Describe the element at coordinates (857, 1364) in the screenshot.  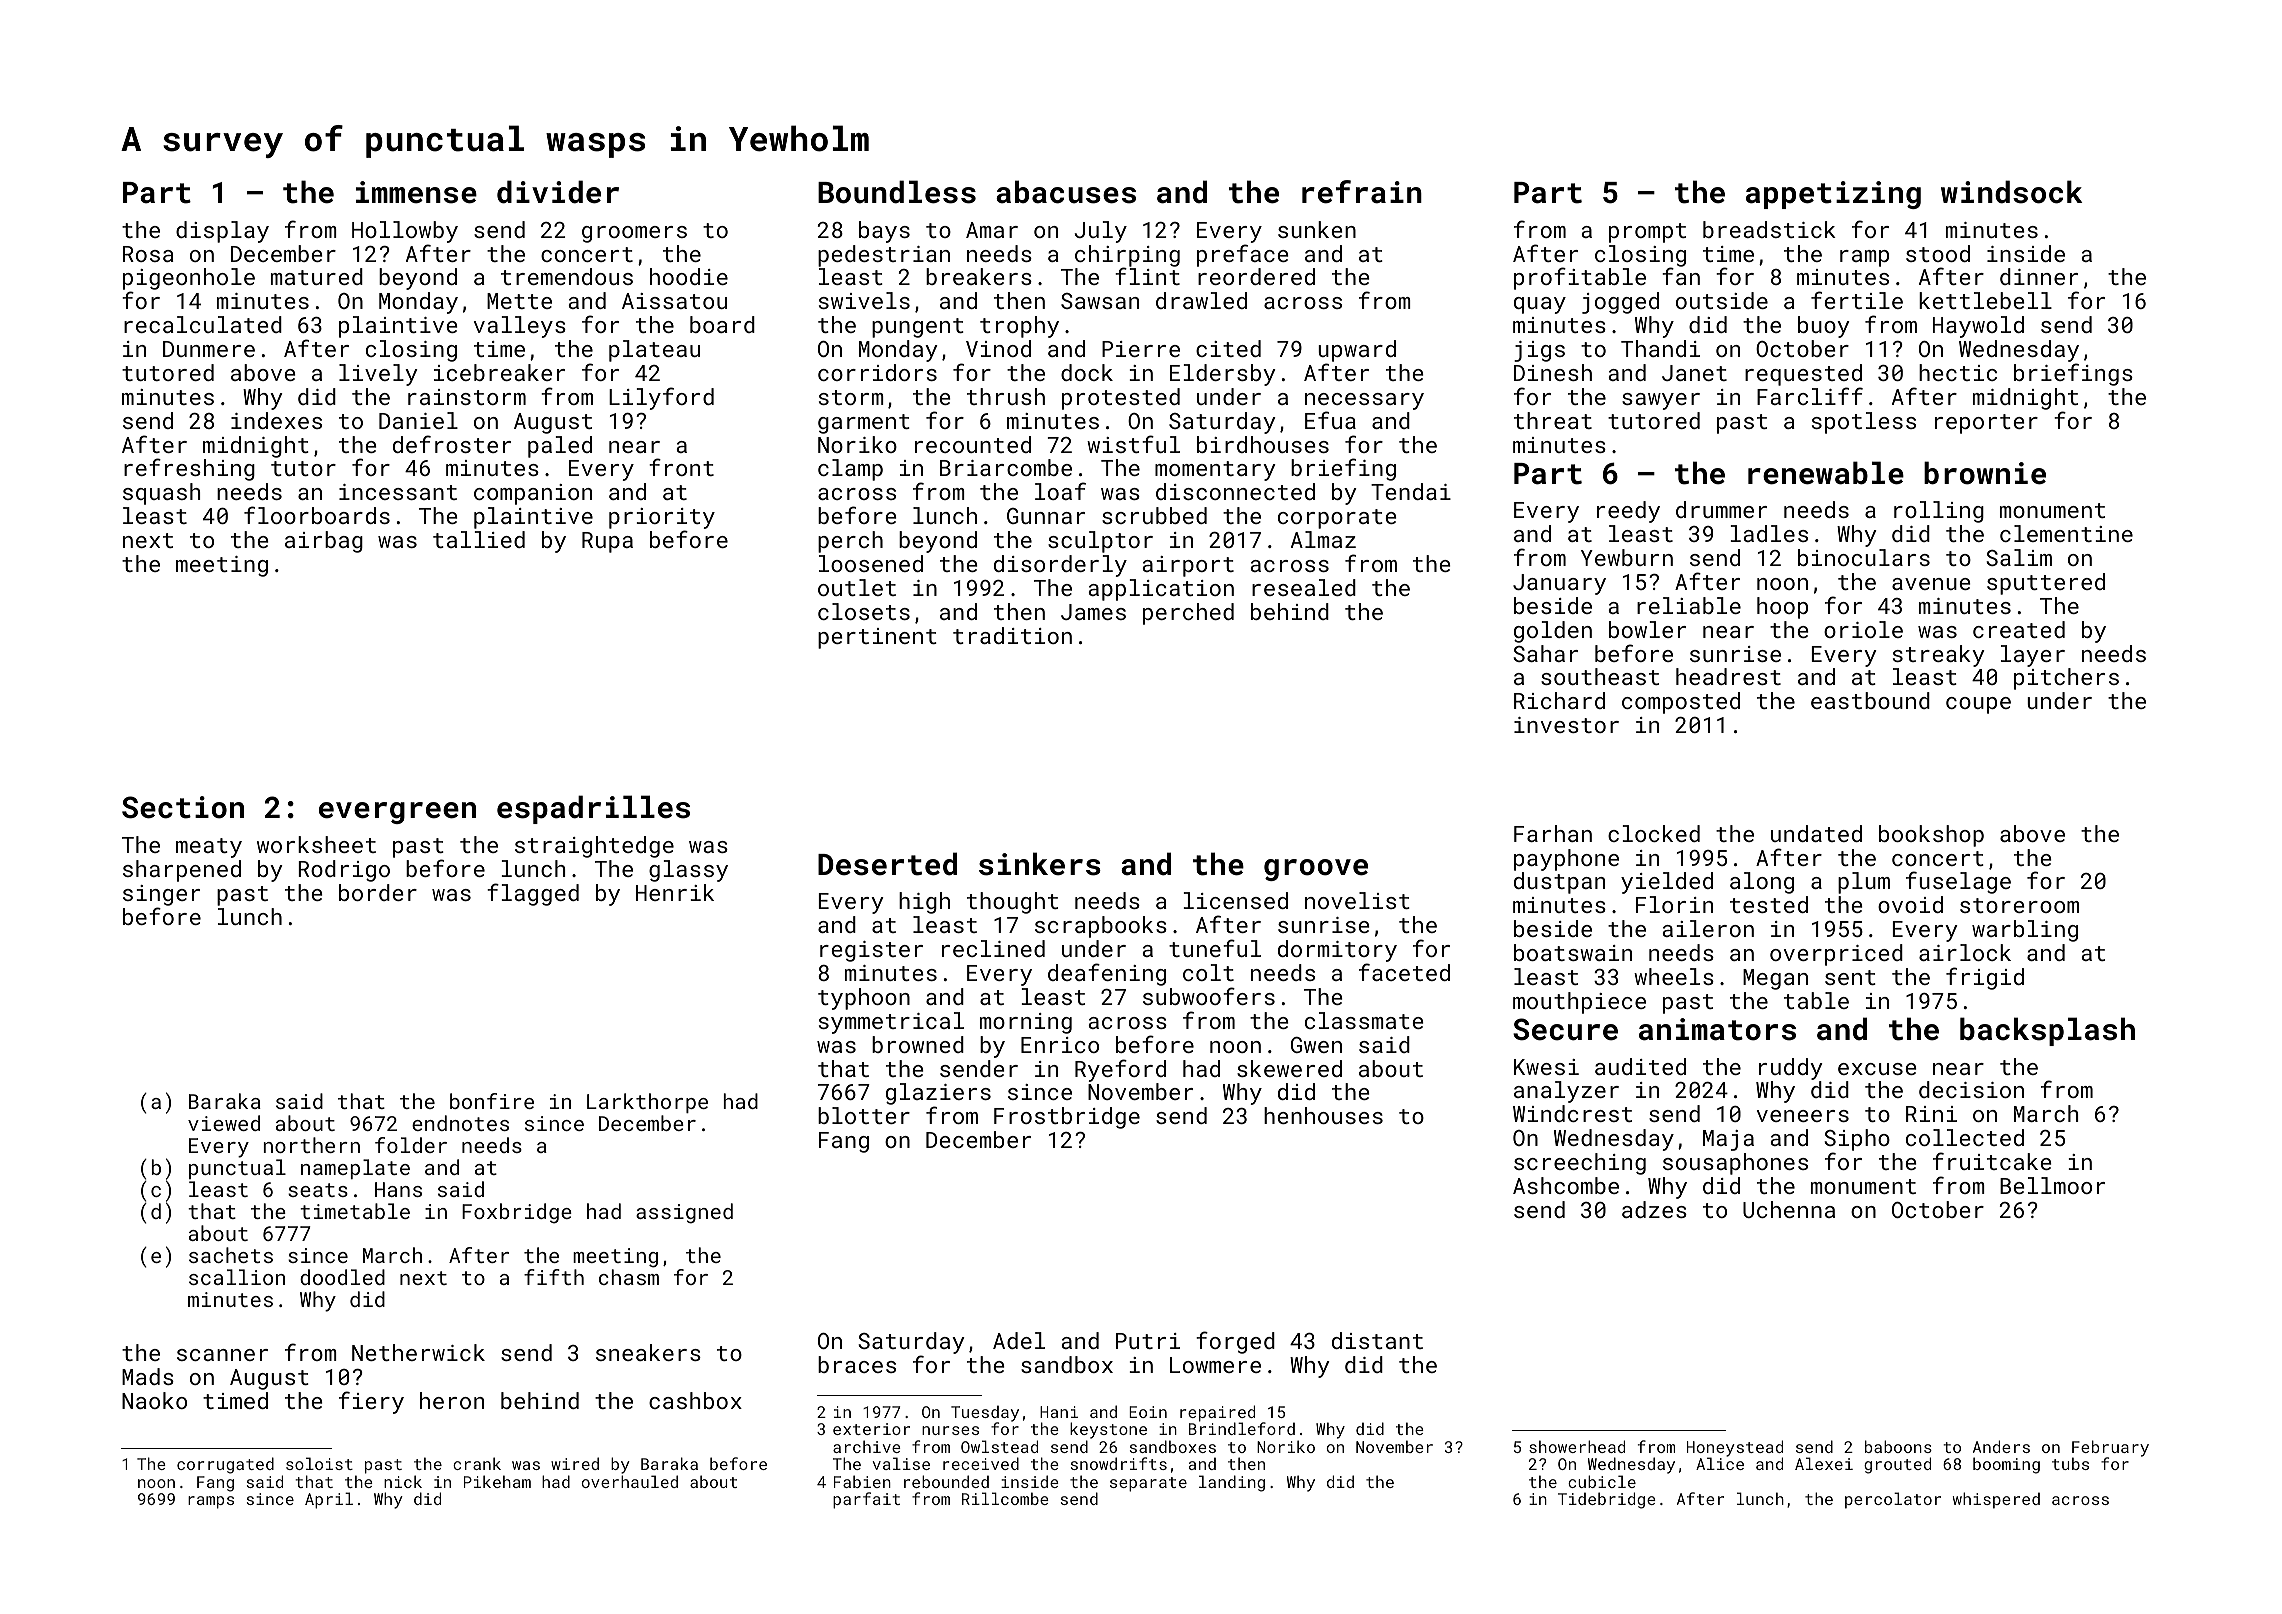
I see `braces` at that location.
